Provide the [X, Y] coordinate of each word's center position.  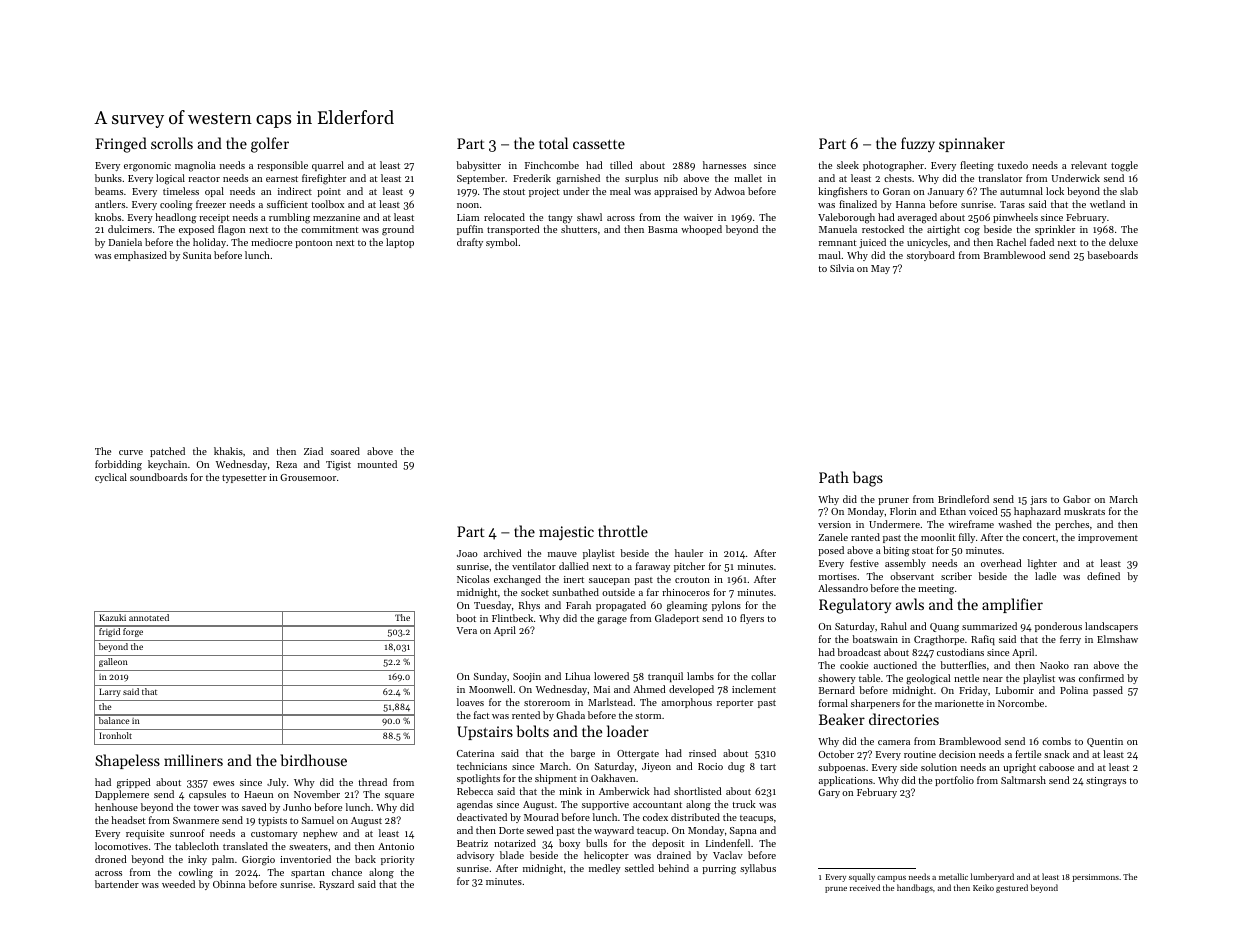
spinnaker [972, 144]
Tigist [338, 466]
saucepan [609, 581]
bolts [532, 731]
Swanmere [196, 820]
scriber [956, 576]
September [481, 179]
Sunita [197, 255]
